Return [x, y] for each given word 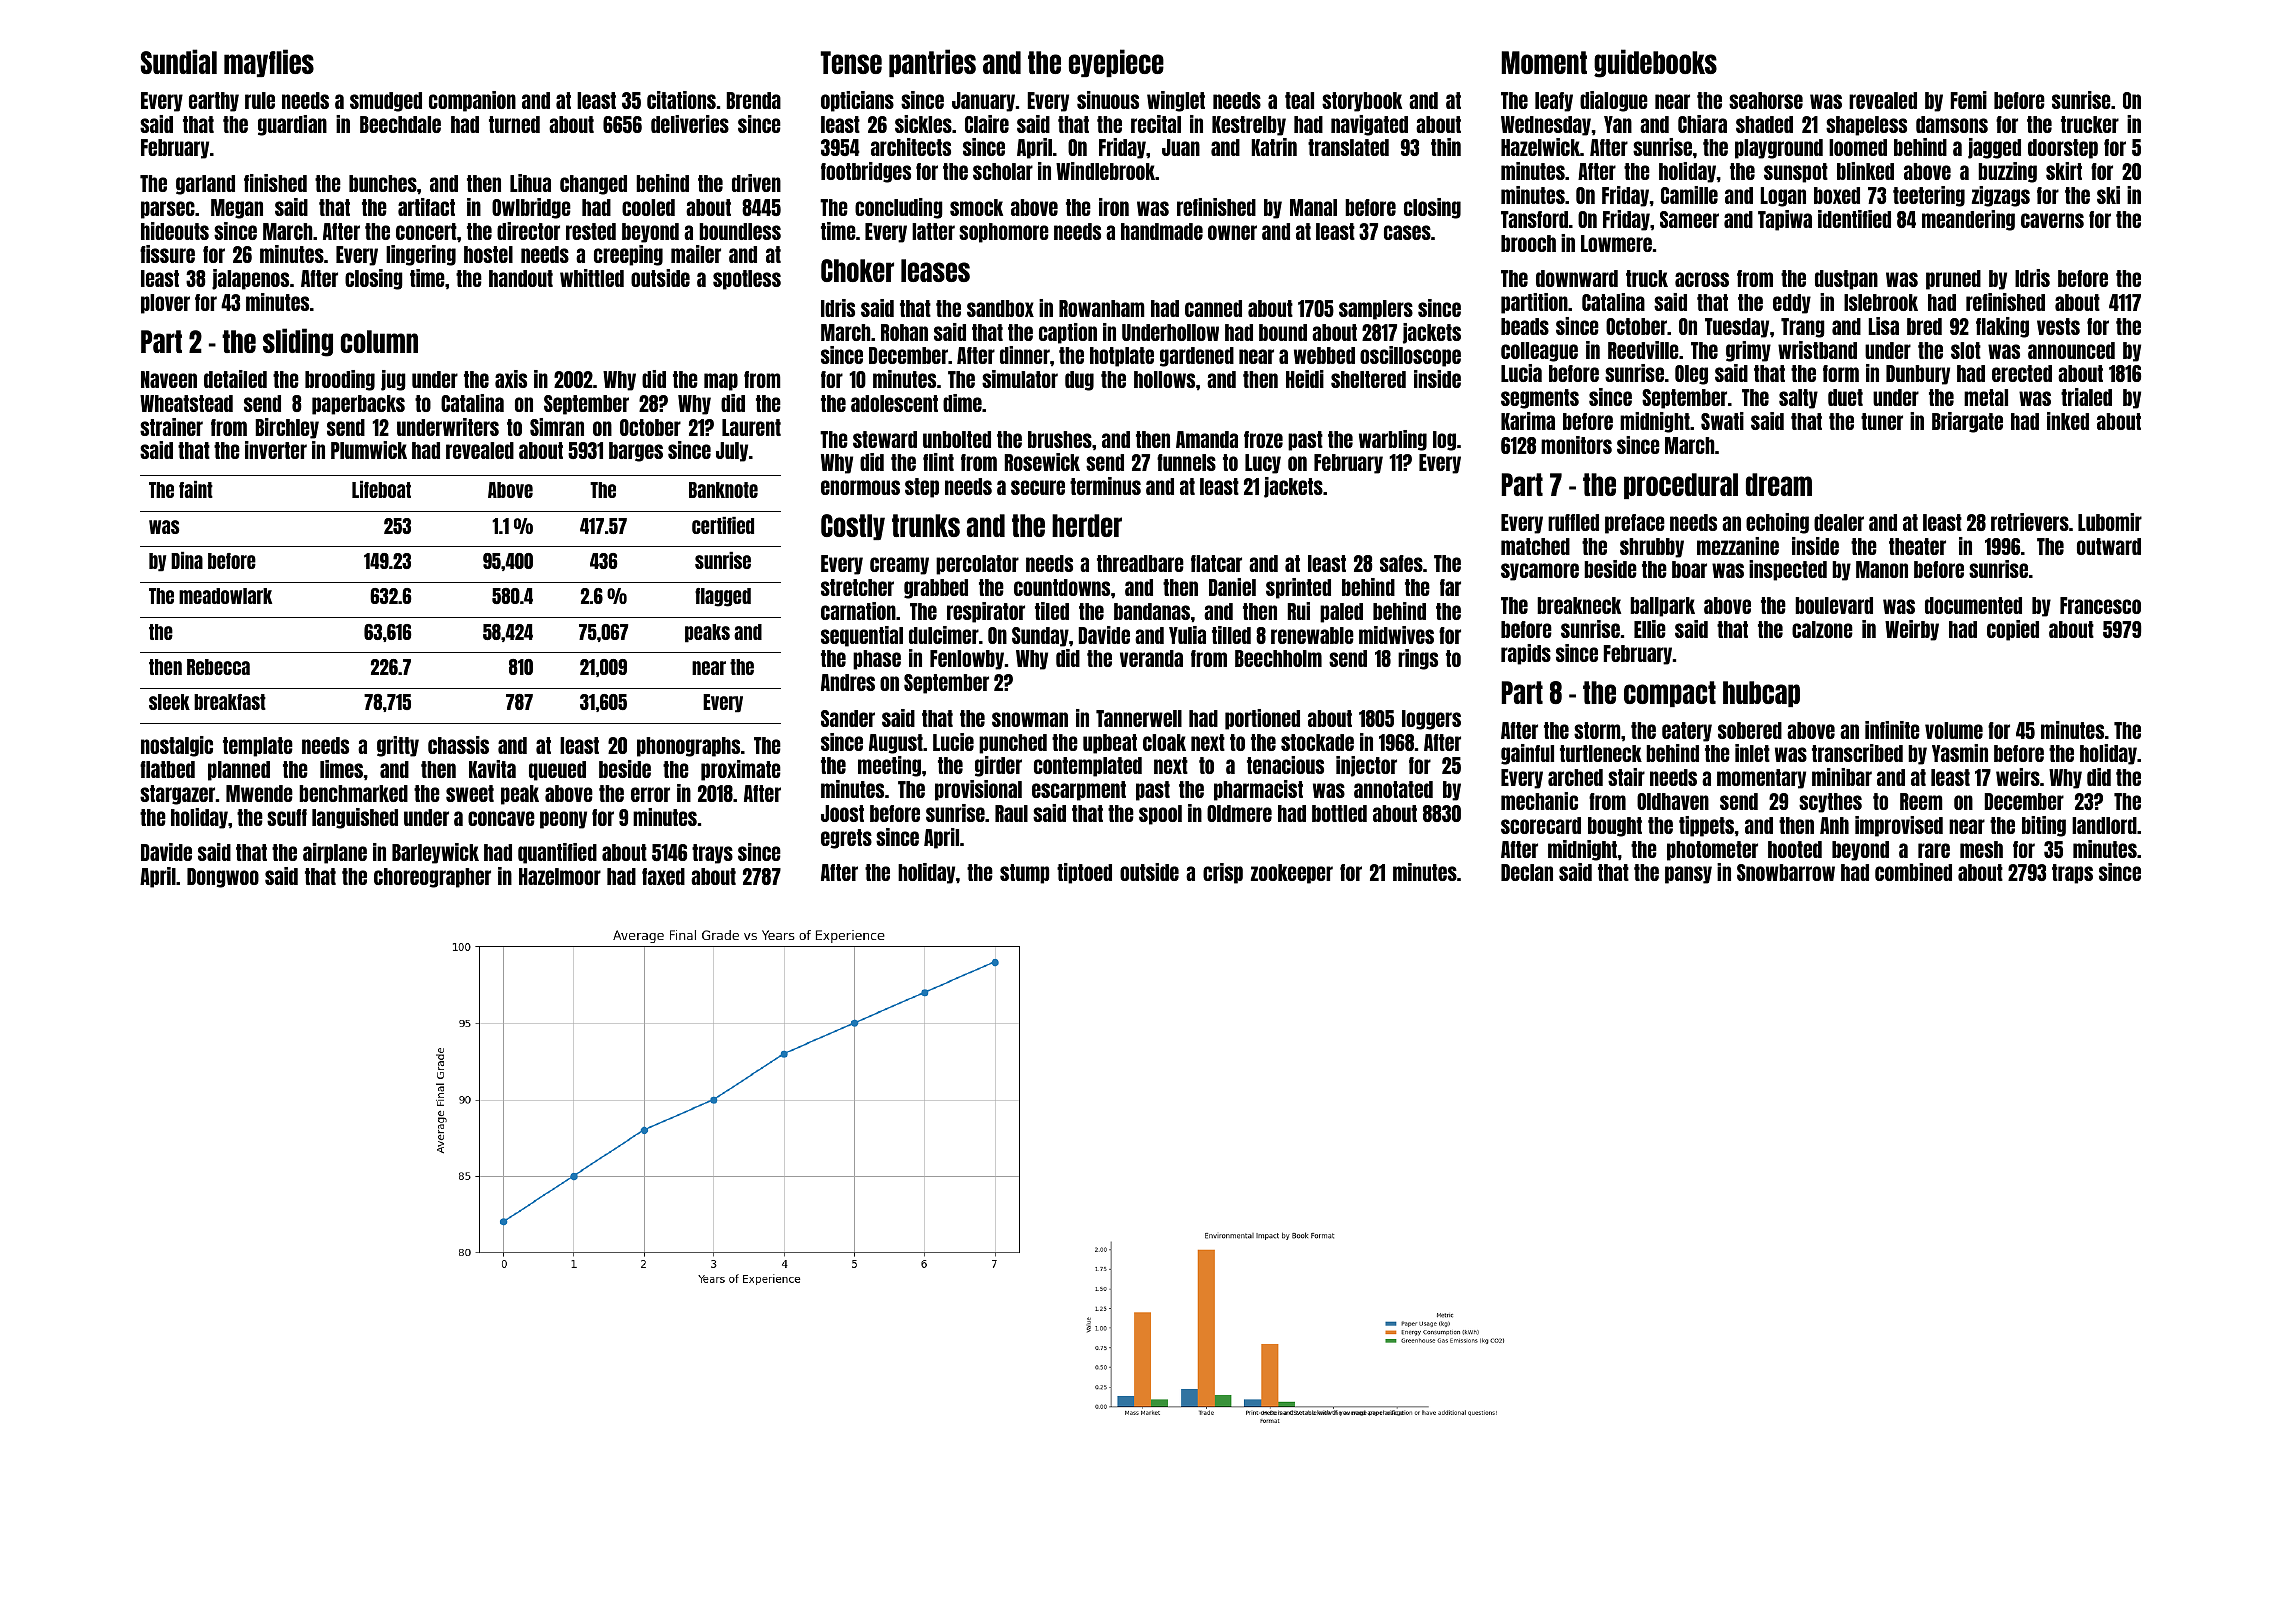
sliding [298, 342]
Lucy [1263, 464]
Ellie [1650, 629]
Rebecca [218, 667]
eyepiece [1116, 63]
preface [1635, 524]
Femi [1968, 100]
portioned [1262, 719]
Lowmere [1616, 243]
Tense [851, 62]
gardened [1197, 357]
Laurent [751, 427]
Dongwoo [223, 878]
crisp [1223, 873]
